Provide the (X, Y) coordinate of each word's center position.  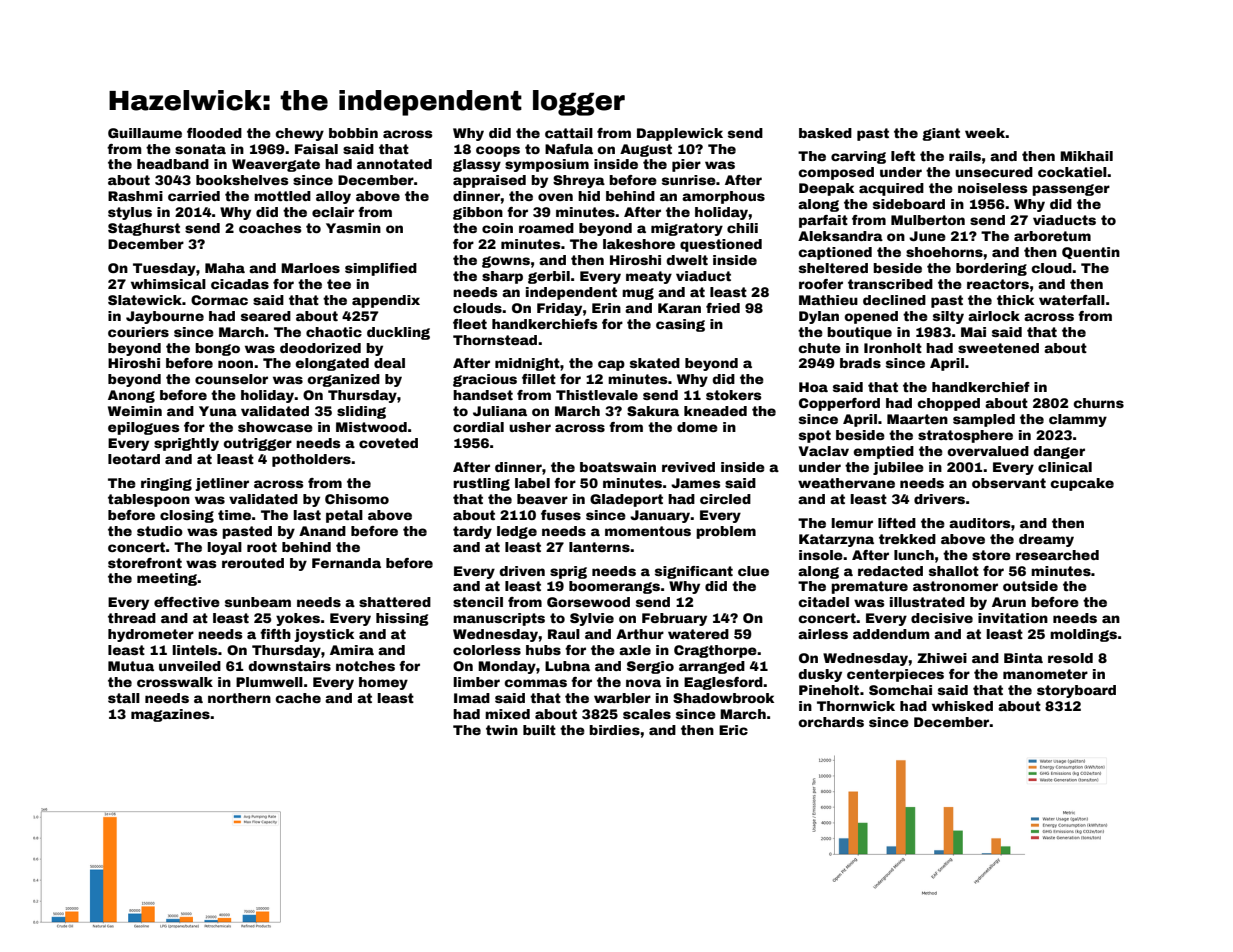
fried (723, 308)
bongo (217, 349)
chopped (948, 404)
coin (497, 228)
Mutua (131, 666)
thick (1015, 300)
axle (635, 650)
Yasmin (353, 228)
